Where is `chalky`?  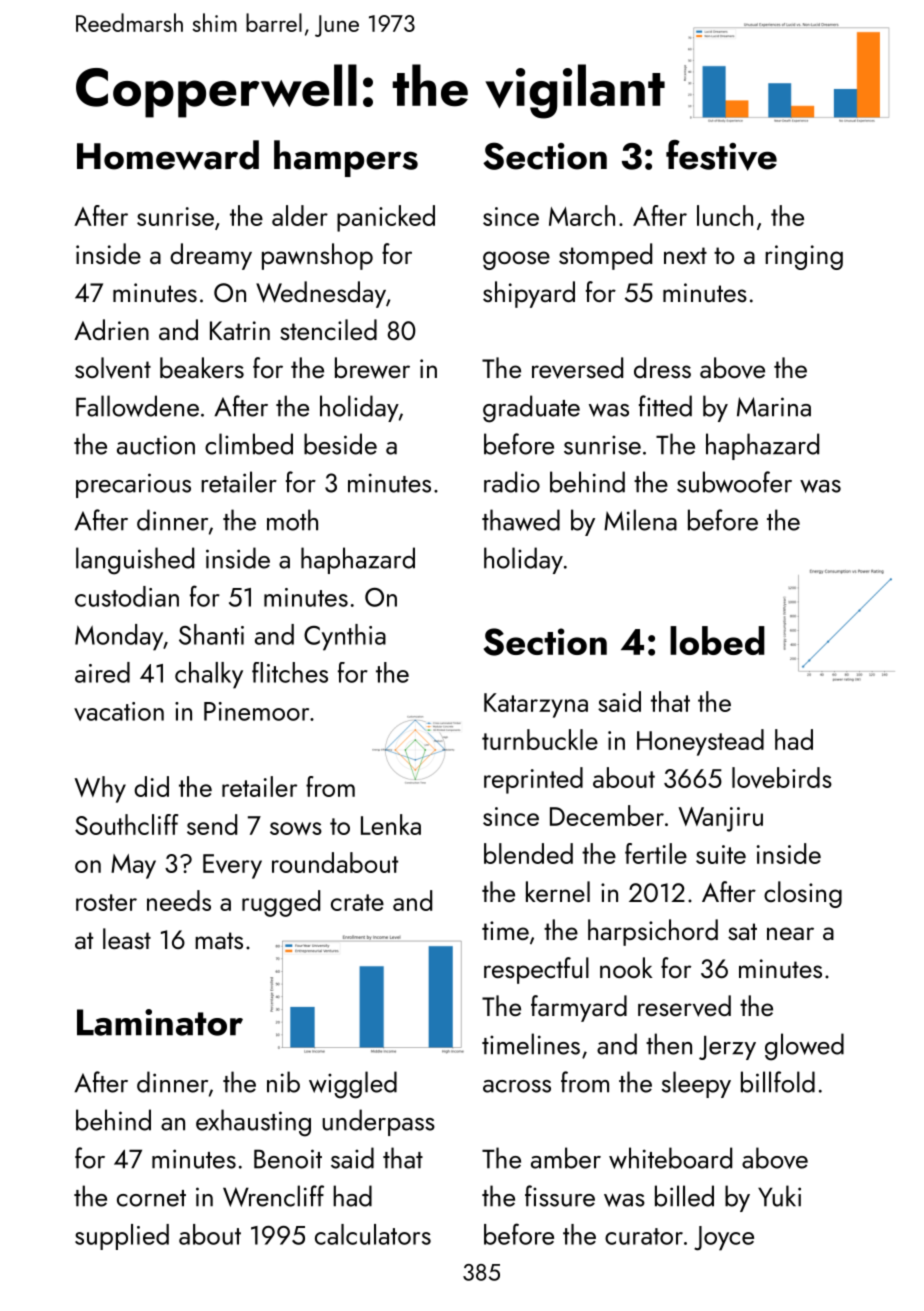
chalky is located at coordinates (209, 675).
